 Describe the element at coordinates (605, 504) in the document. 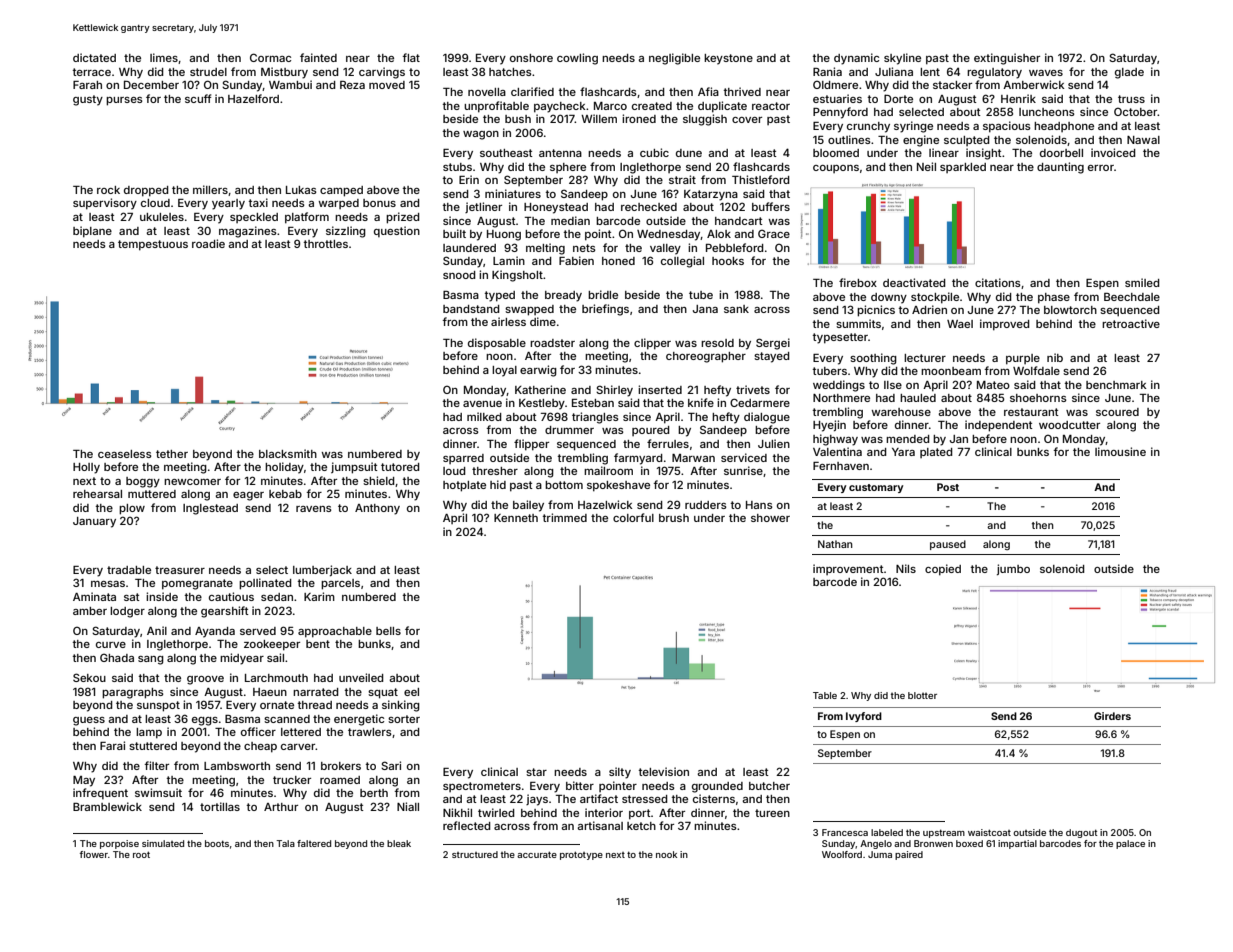

I see `Hazelwick` at that location.
